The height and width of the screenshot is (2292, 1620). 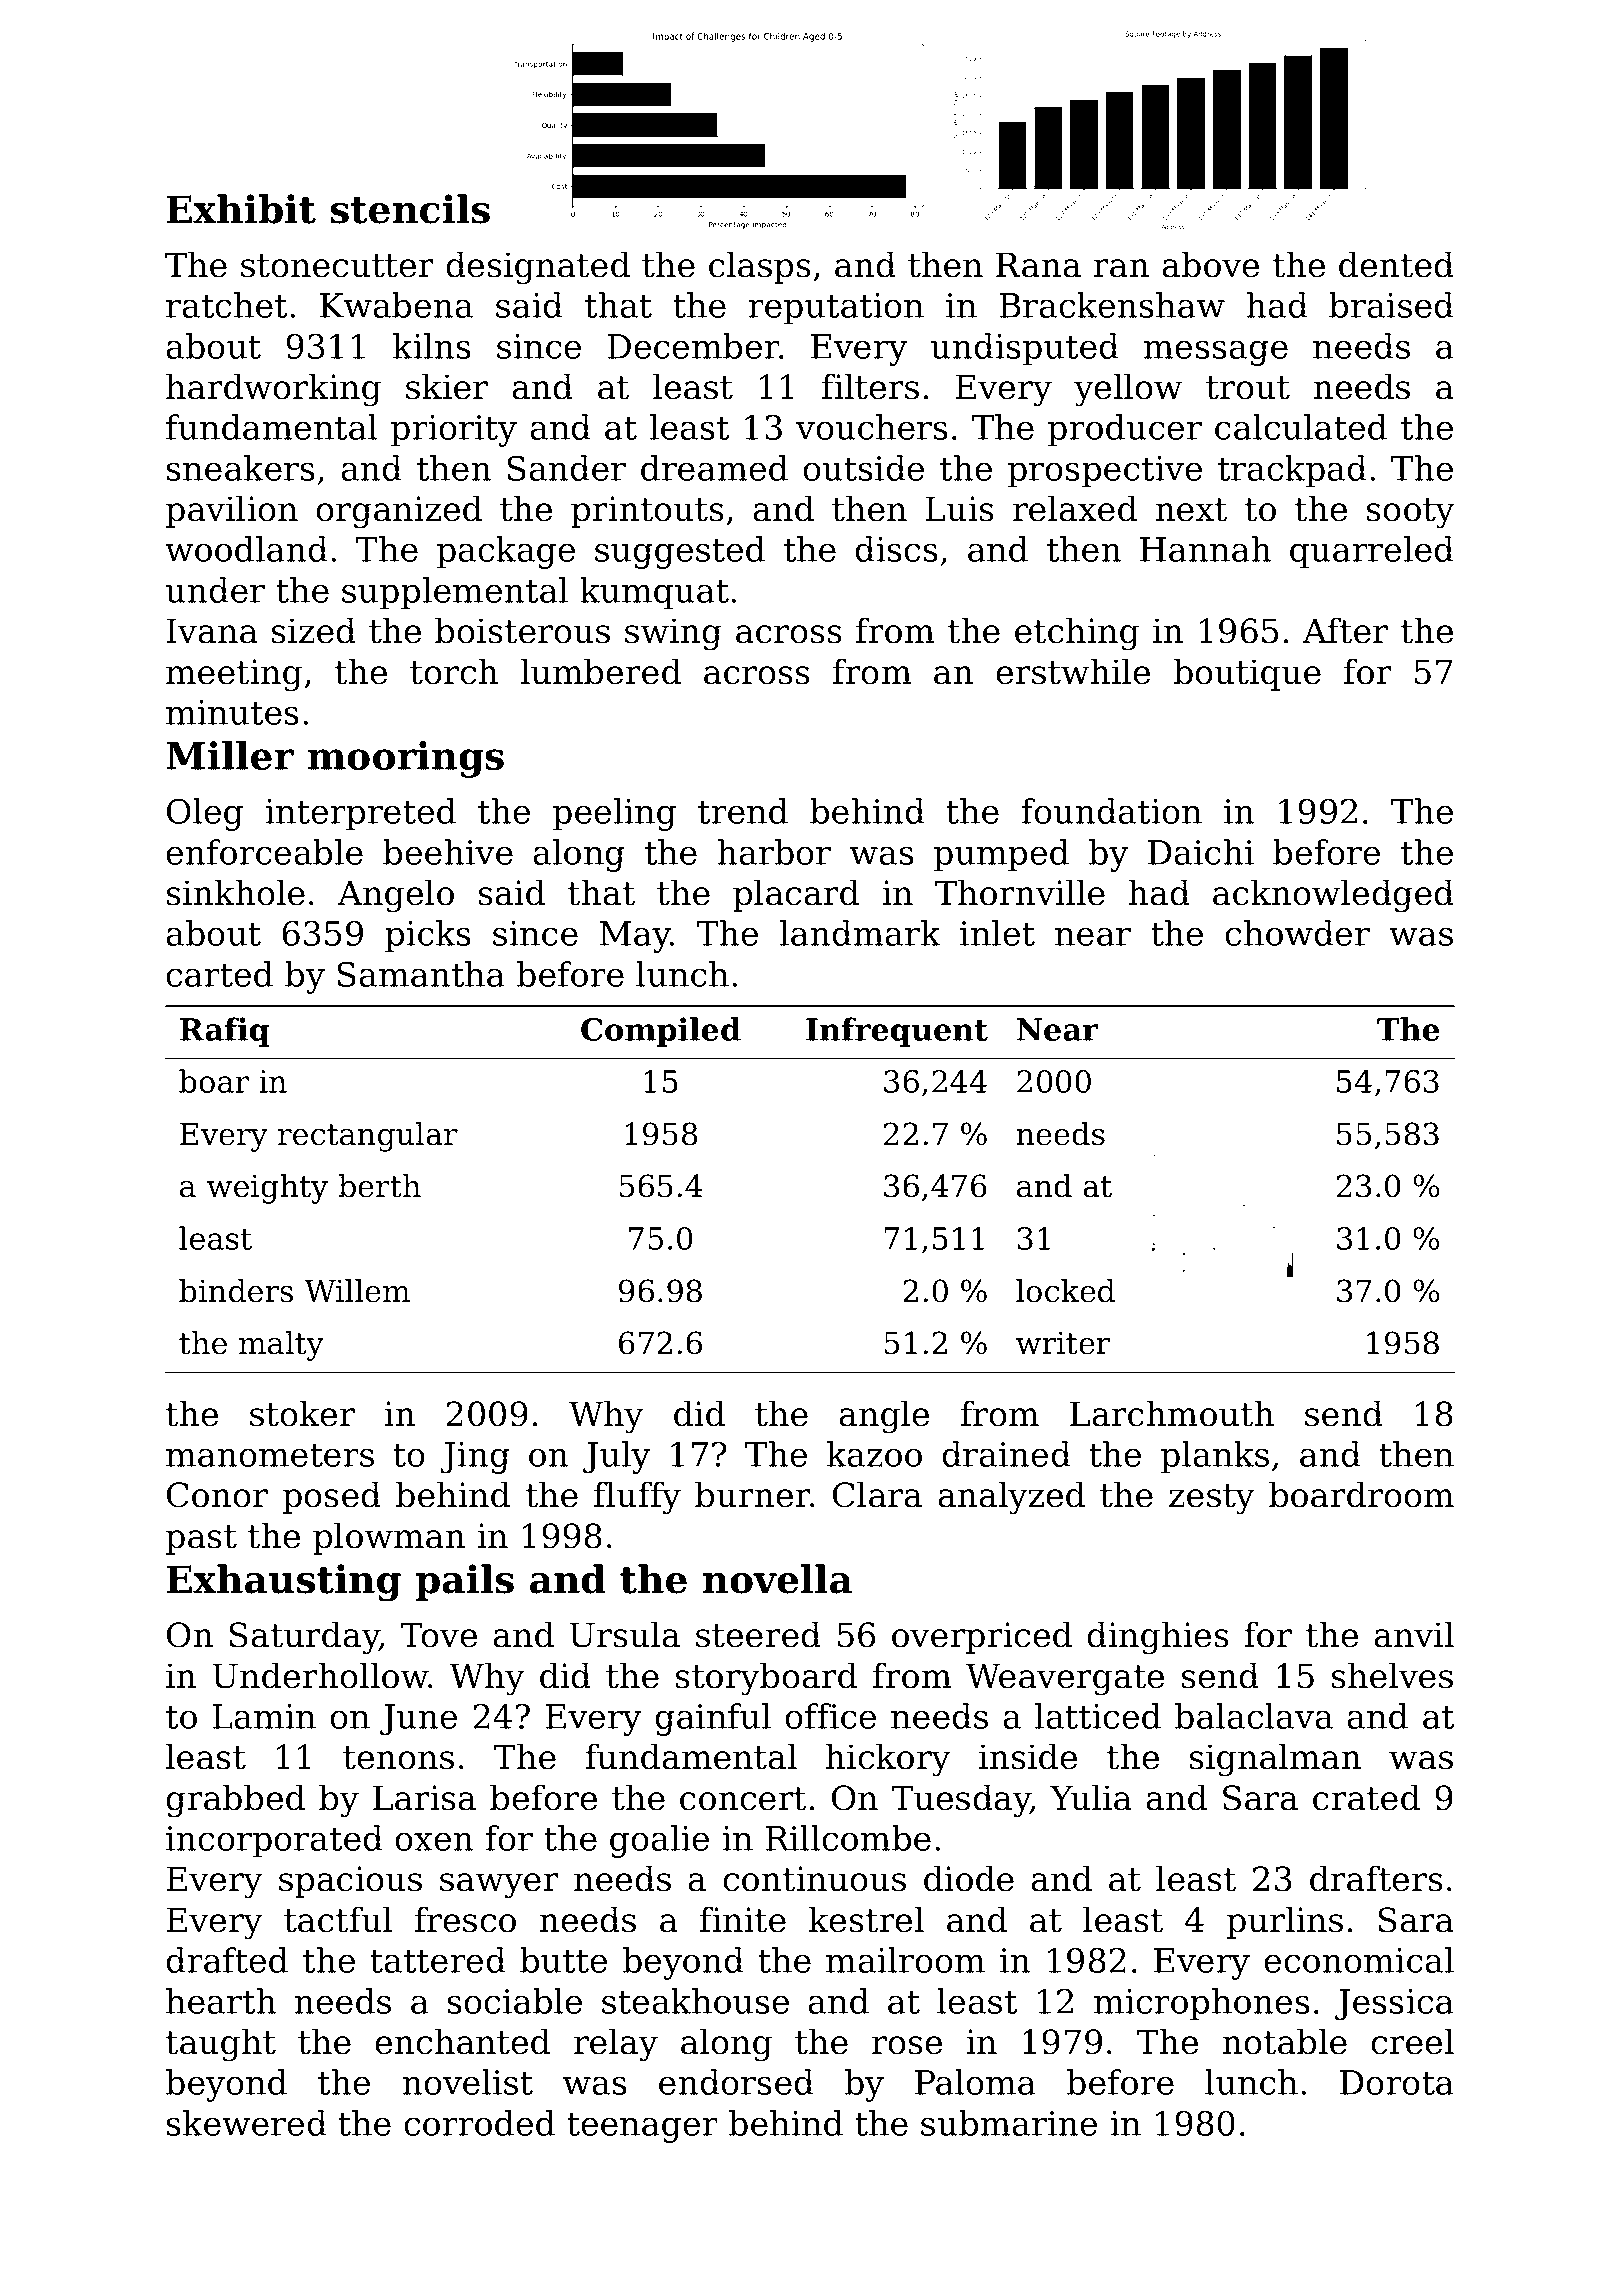 I want to click on skier, so click(x=447, y=386).
